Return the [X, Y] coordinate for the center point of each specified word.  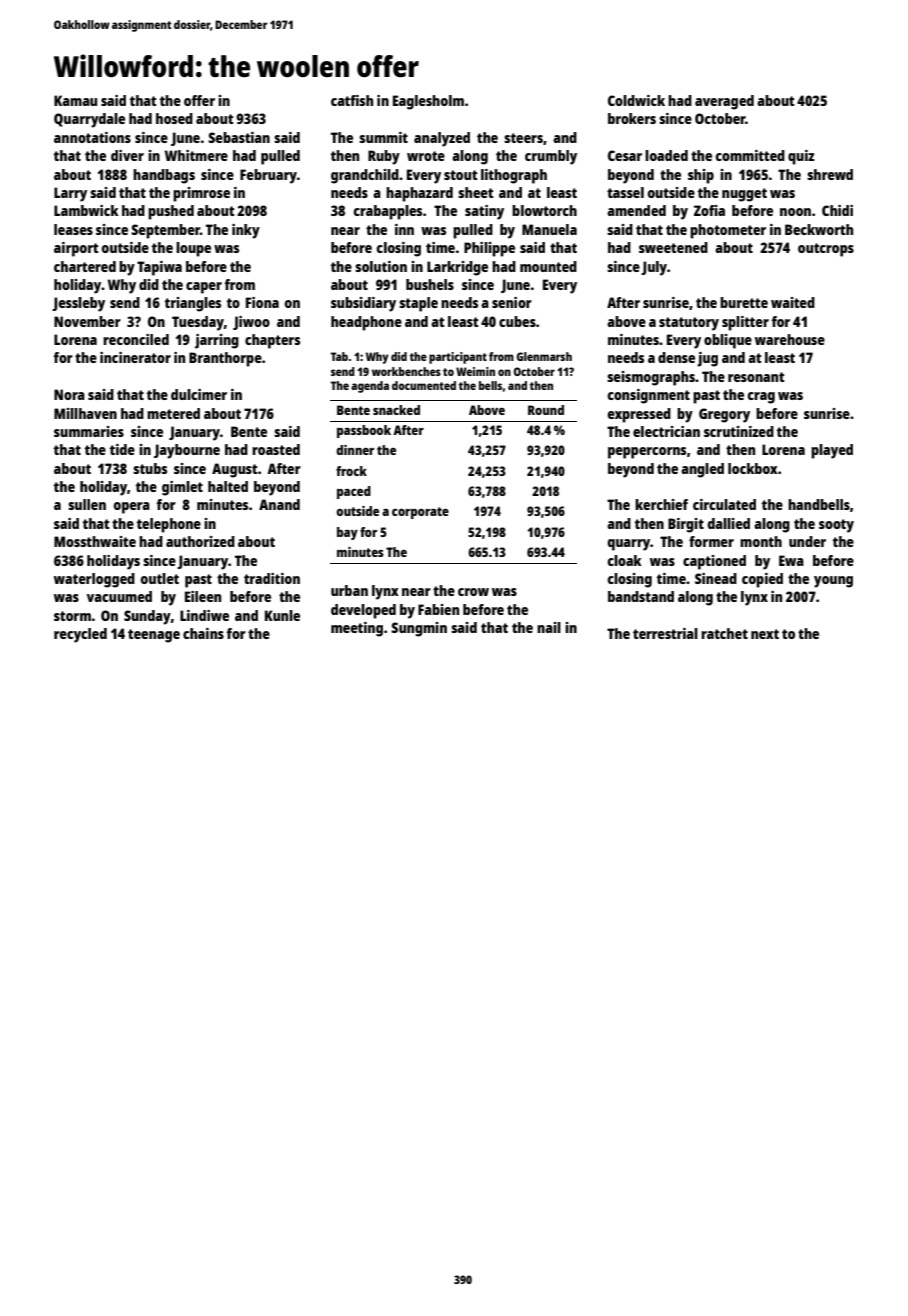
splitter [745, 323]
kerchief [661, 504]
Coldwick [636, 100]
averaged [724, 102]
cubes [517, 321]
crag [761, 398]
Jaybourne [187, 451]
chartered [85, 266]
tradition [272, 578]
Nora [69, 394]
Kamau [75, 100]
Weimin [475, 371]
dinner [355, 450]
